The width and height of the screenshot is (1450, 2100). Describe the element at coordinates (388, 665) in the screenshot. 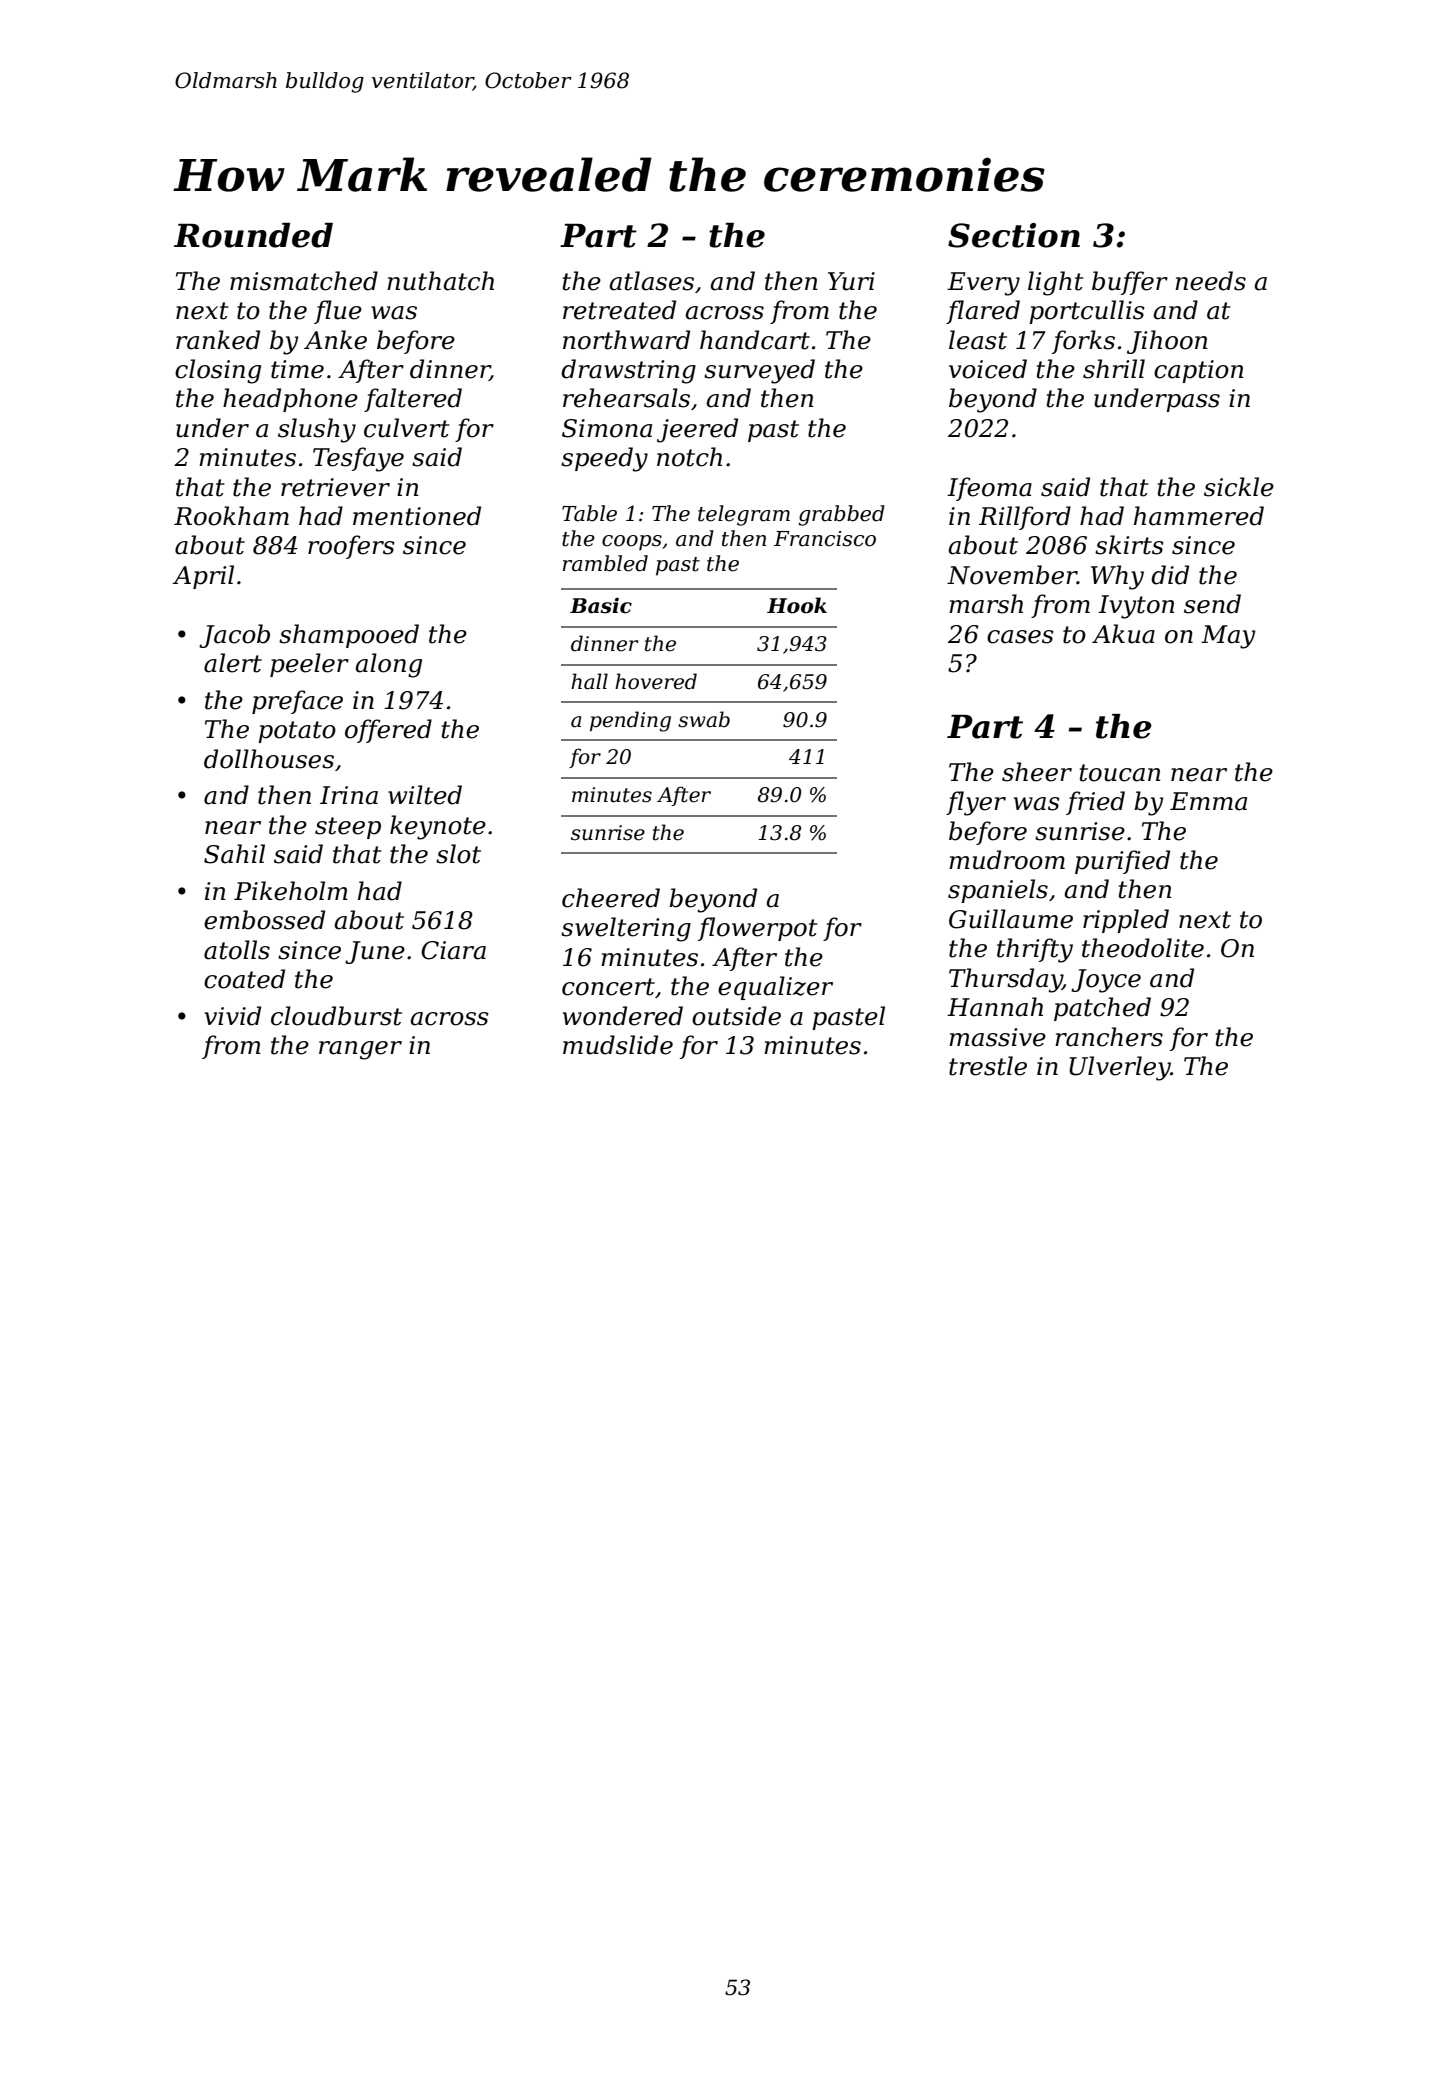

I see `along` at that location.
